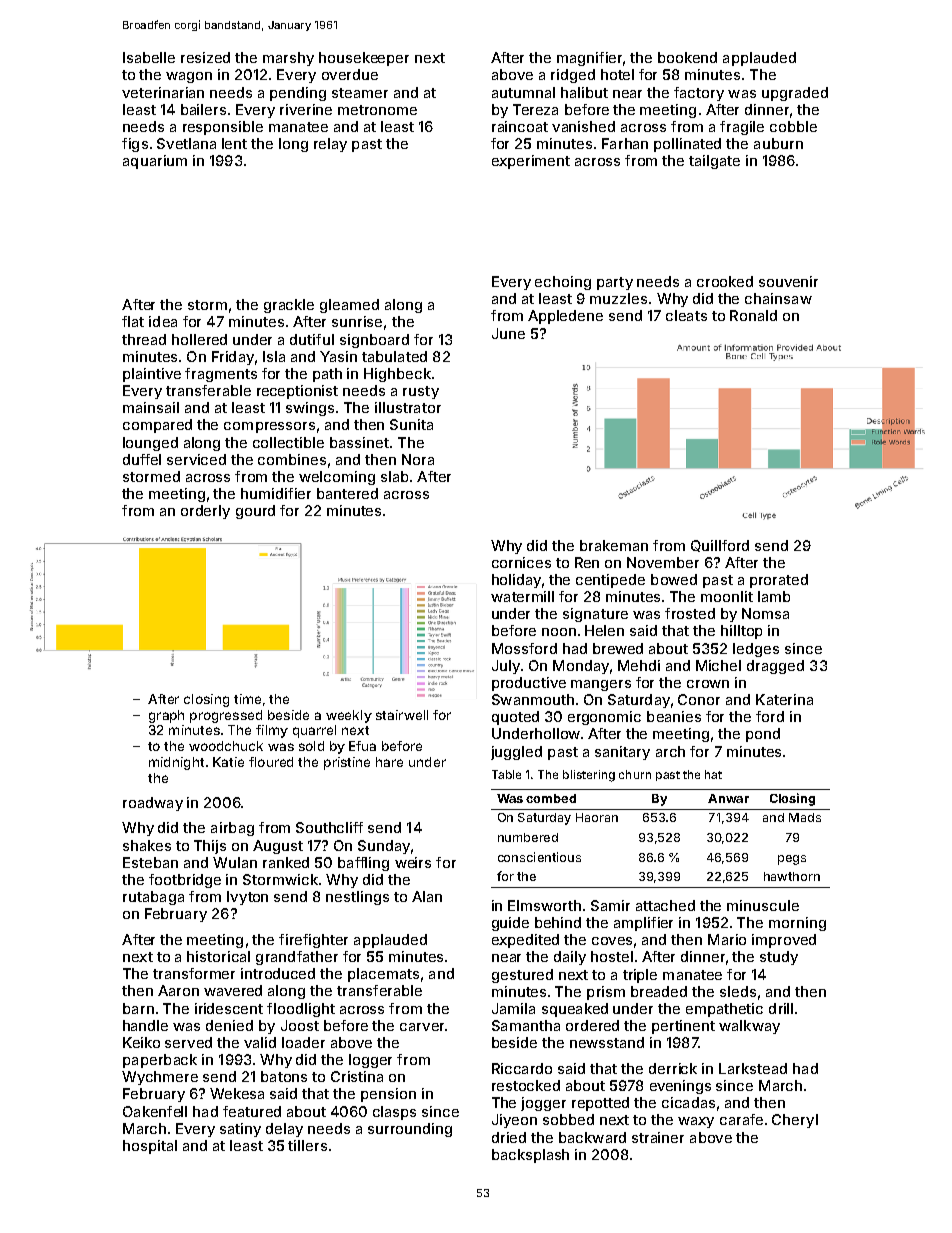  Describe the element at coordinates (337, 478) in the screenshot. I see `welcoming` at that location.
